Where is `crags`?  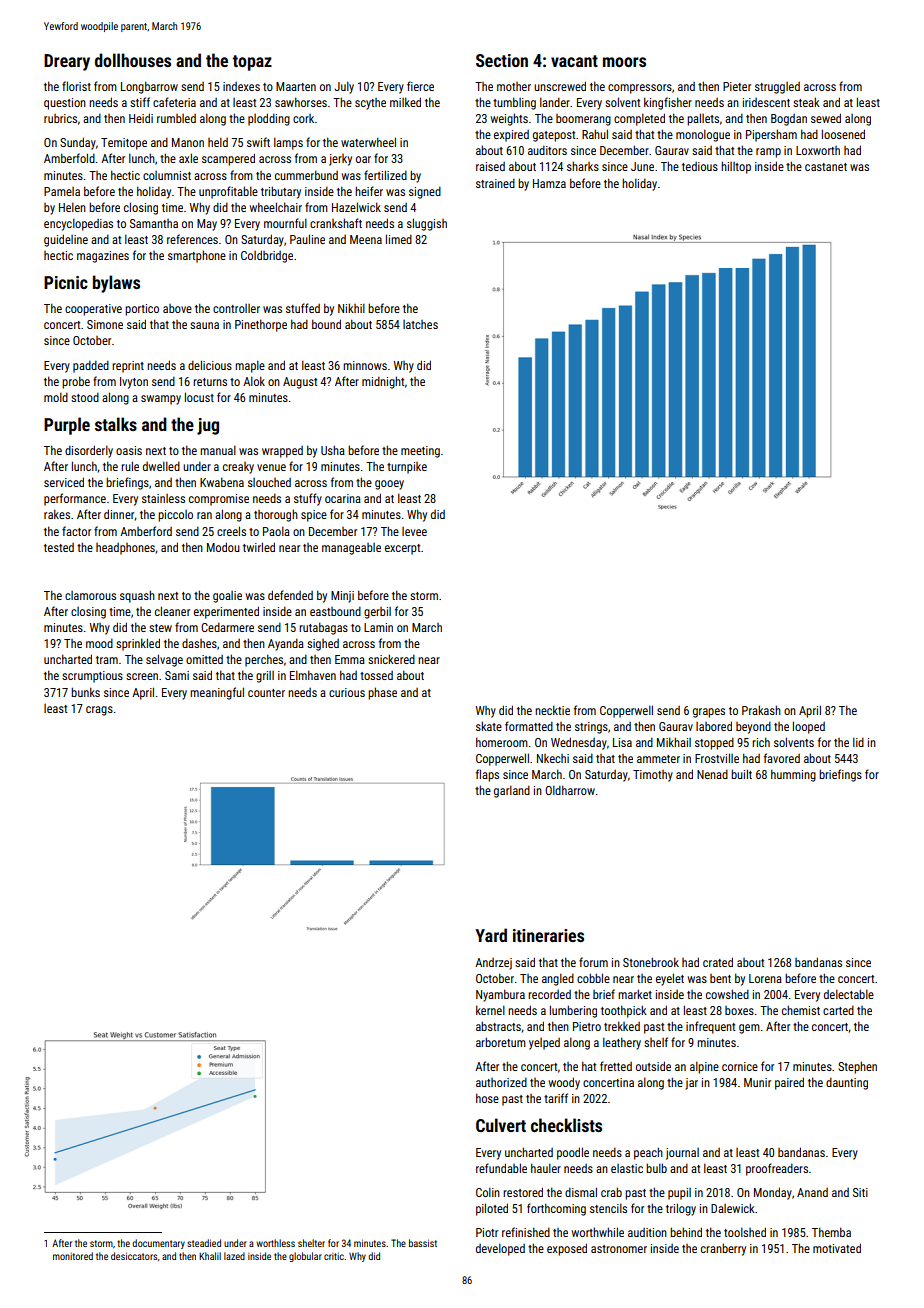
crags is located at coordinates (99, 711).
